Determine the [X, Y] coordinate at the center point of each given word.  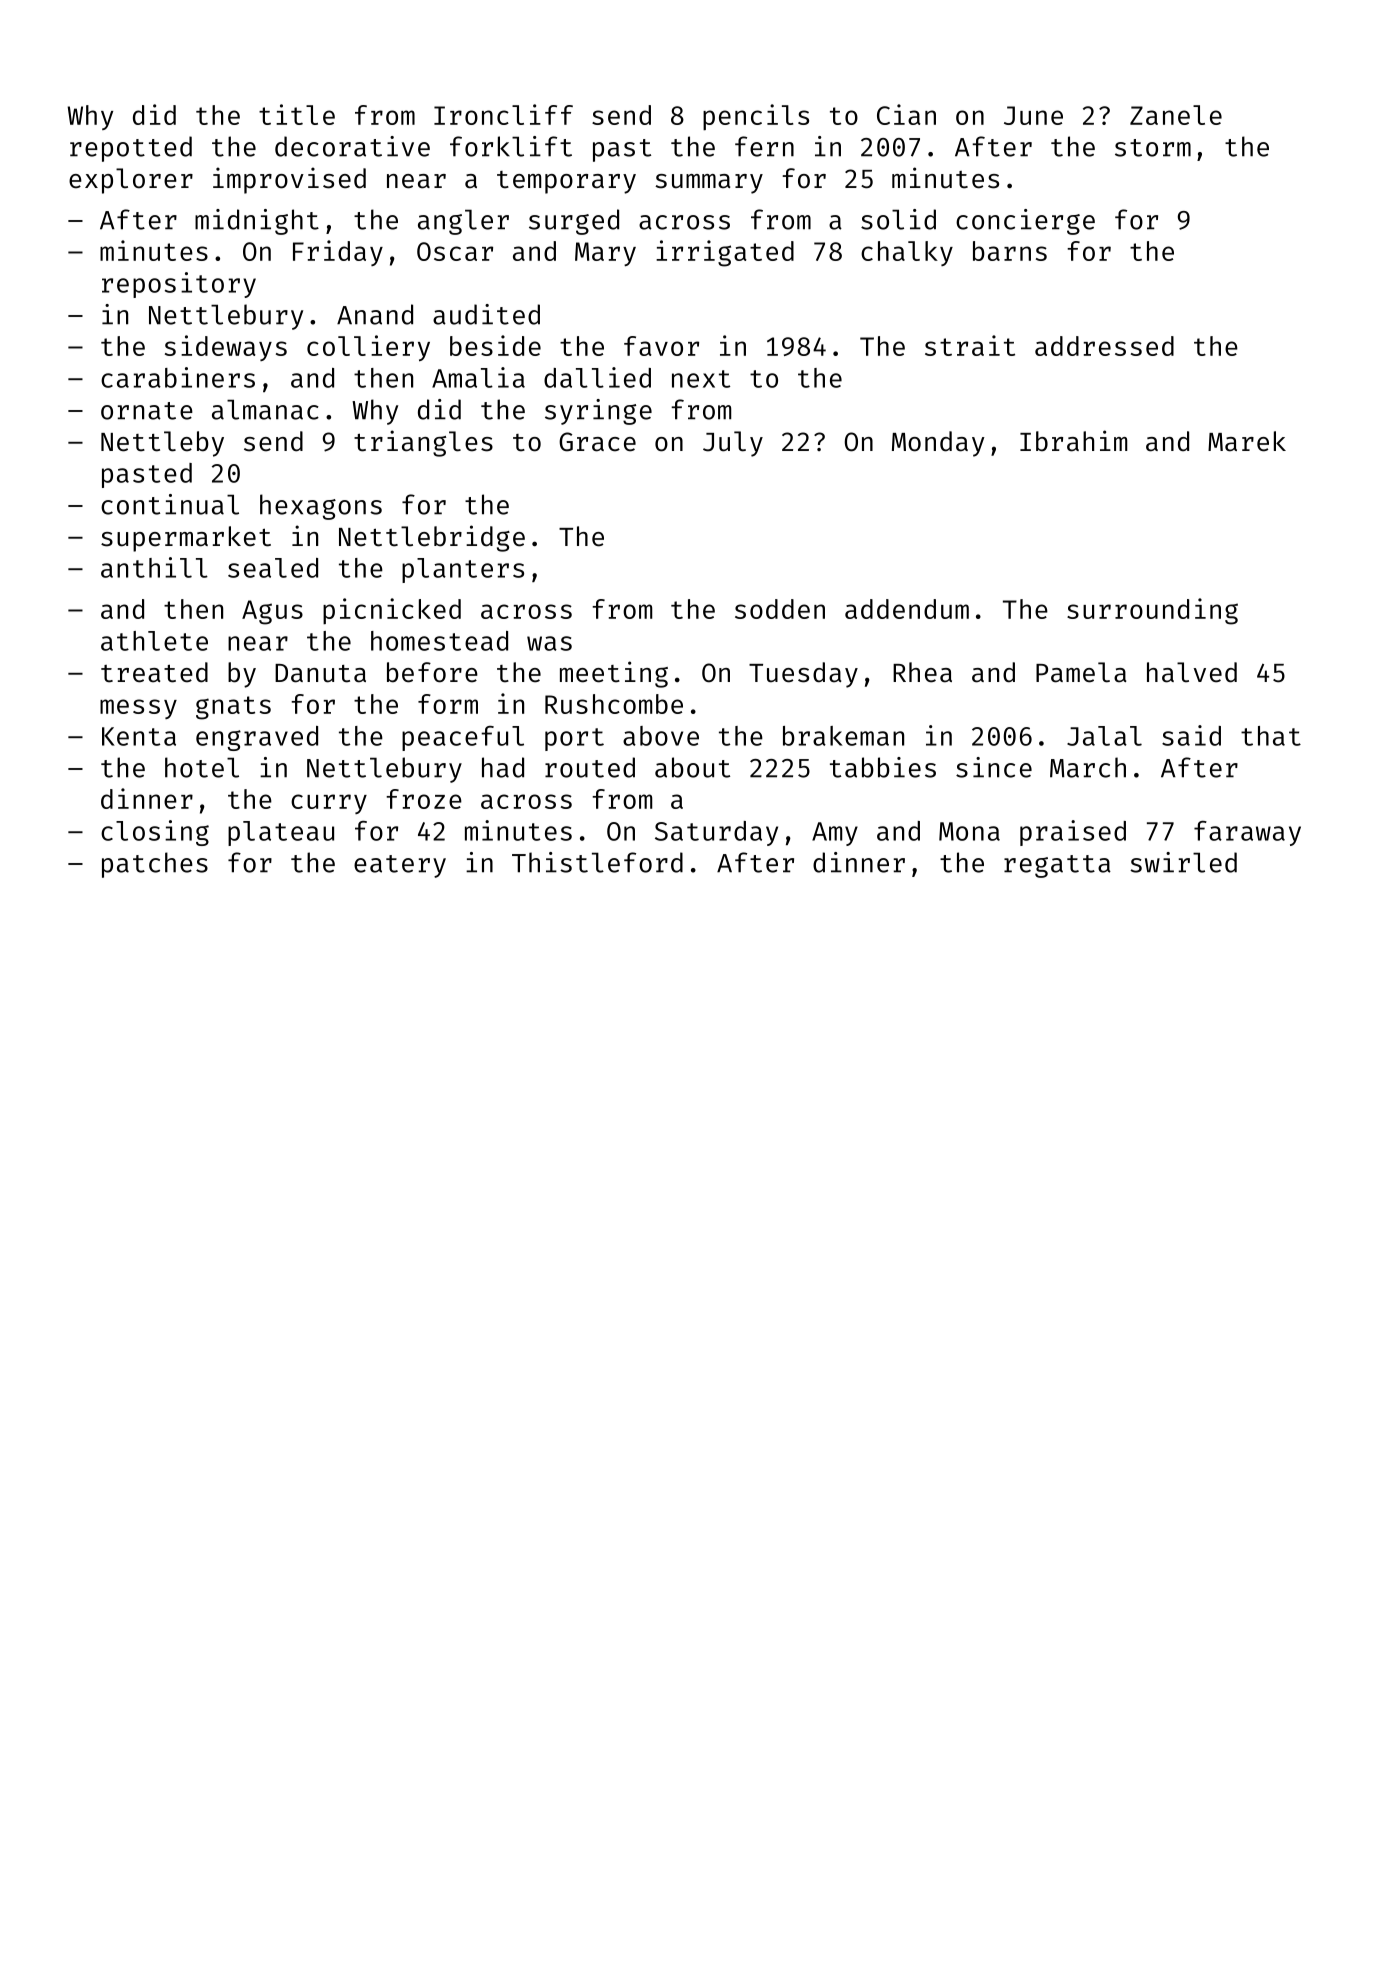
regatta [1057, 866]
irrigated [725, 253]
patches [155, 865]
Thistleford [597, 862]
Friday [338, 253]
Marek [1247, 441]
